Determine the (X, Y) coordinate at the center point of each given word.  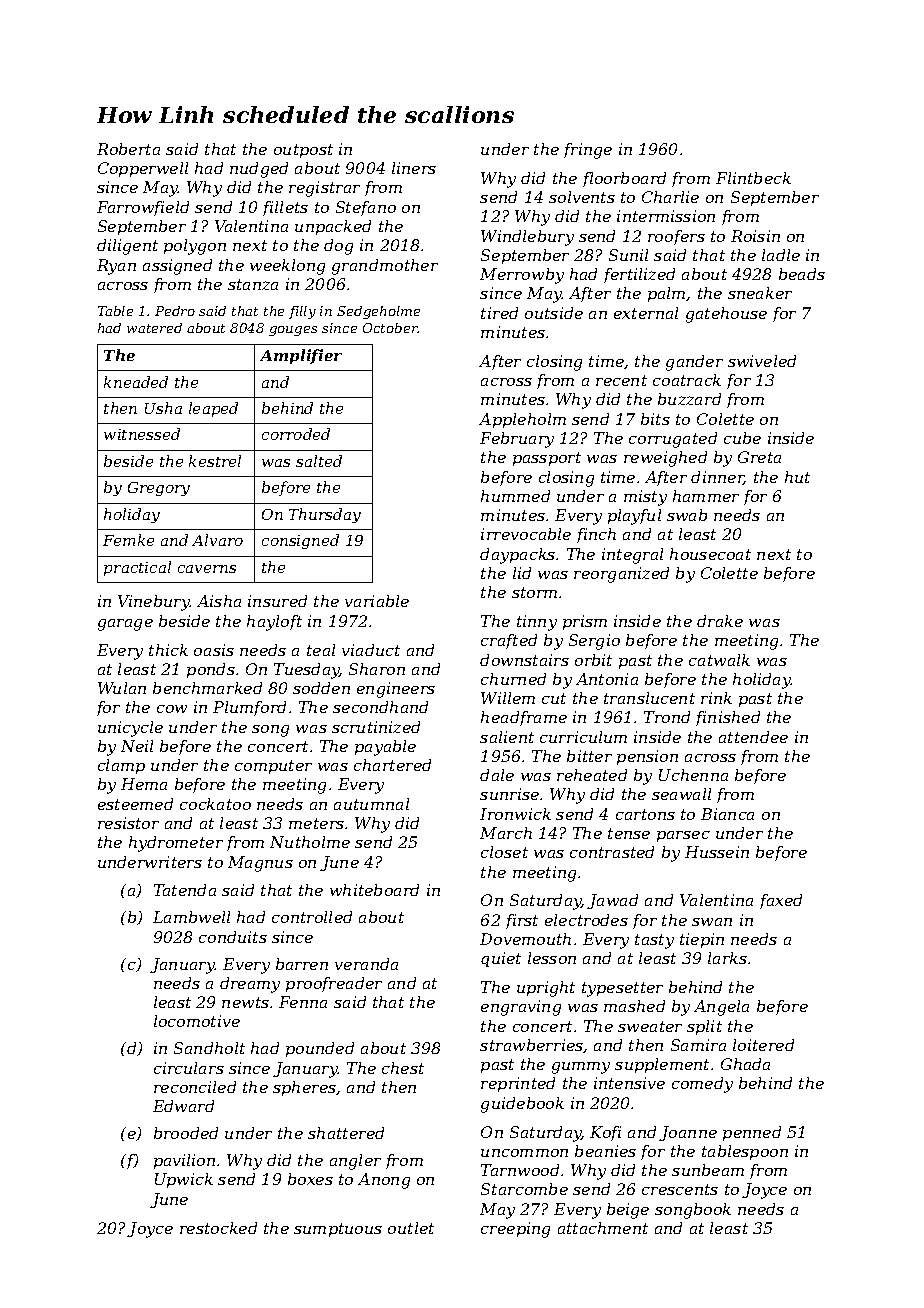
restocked (218, 1228)
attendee (753, 737)
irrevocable (526, 534)
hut (797, 477)
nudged (259, 170)
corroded (296, 434)
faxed (781, 901)
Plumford (249, 708)
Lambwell (191, 917)
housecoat (710, 554)
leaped (213, 409)
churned (513, 679)
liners (414, 168)
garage (125, 625)
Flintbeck (753, 178)
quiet (501, 959)
